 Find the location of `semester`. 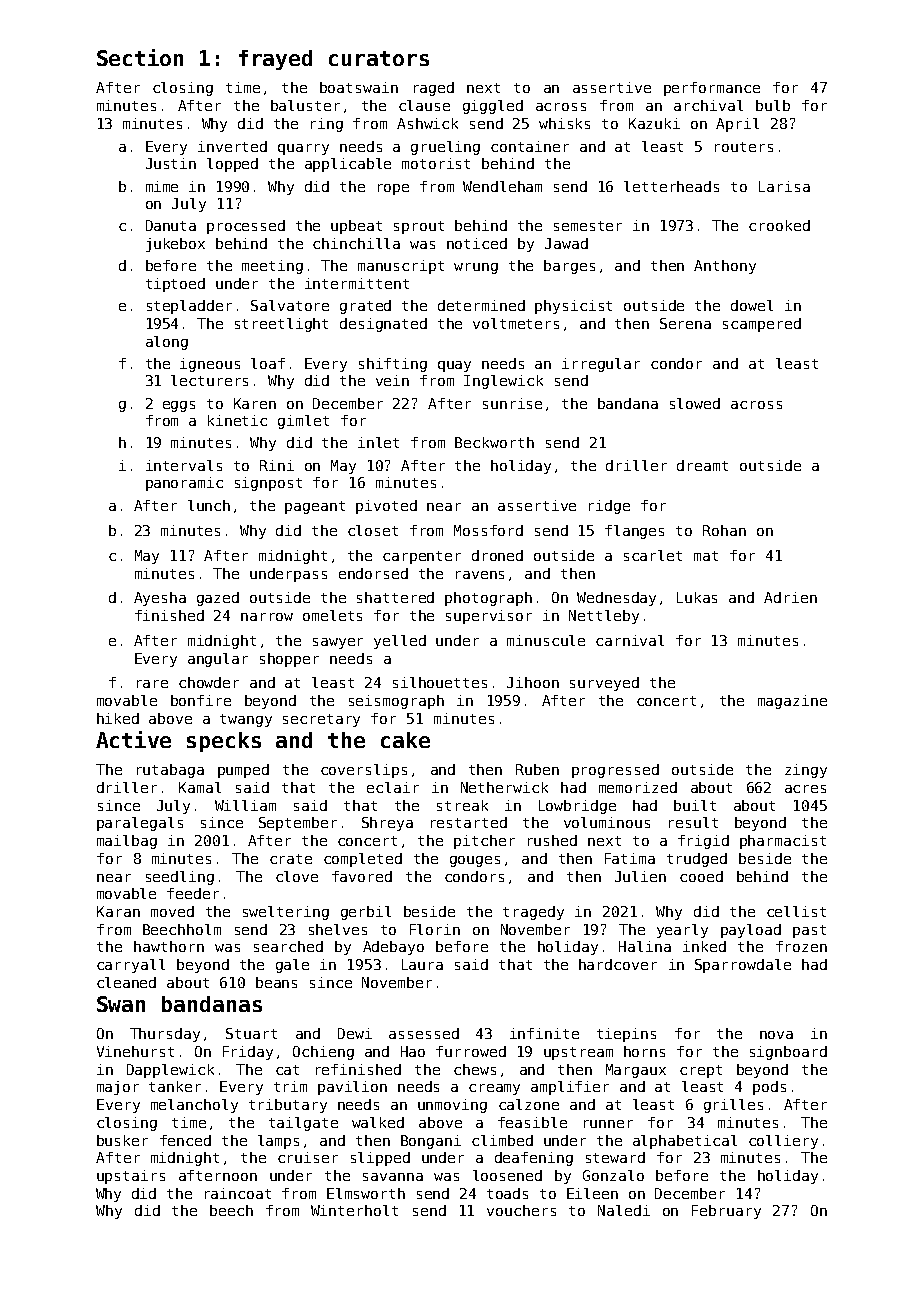

semester is located at coordinates (588, 226).
